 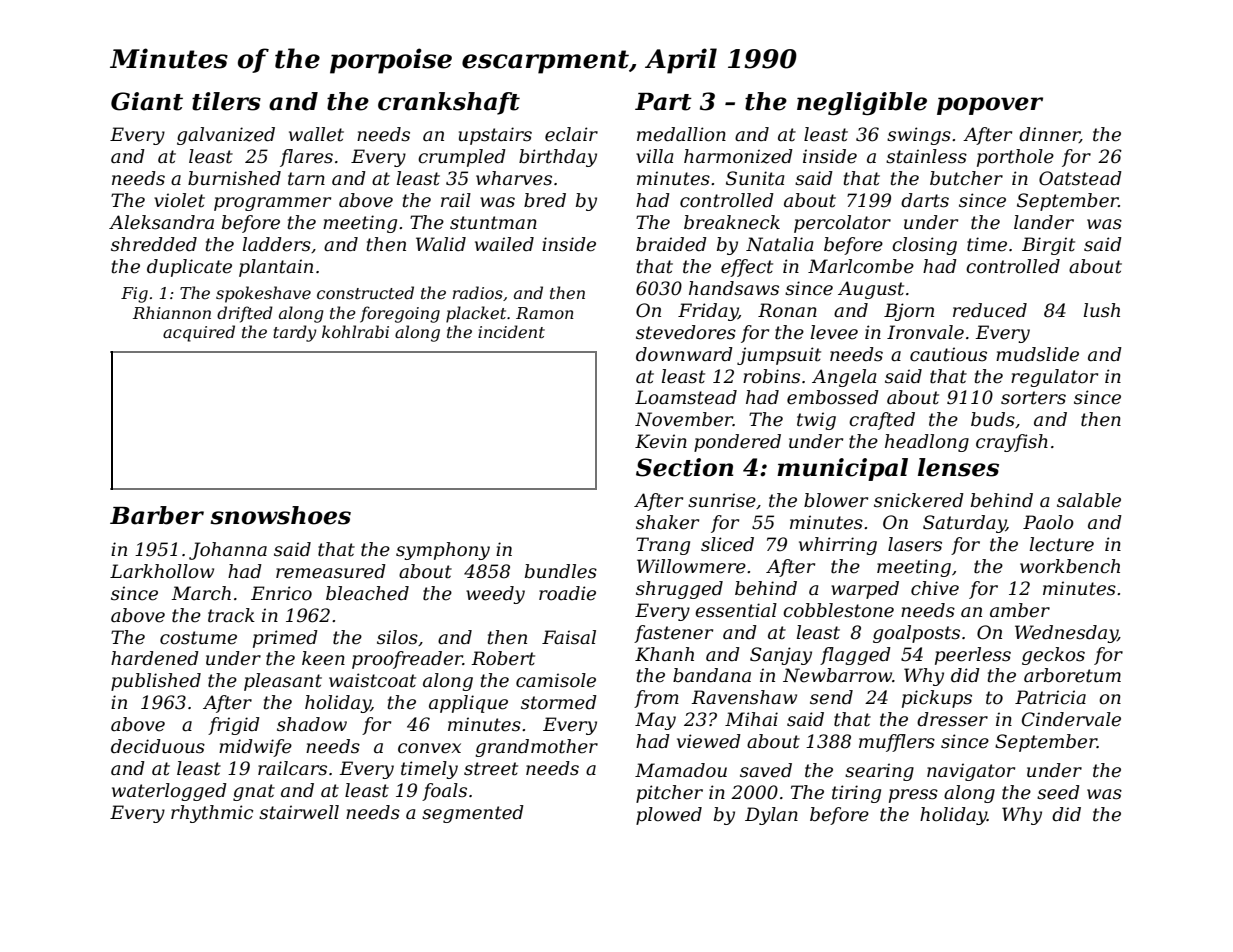 What do you see at coordinates (990, 106) in the image?
I see `popover` at bounding box center [990, 106].
